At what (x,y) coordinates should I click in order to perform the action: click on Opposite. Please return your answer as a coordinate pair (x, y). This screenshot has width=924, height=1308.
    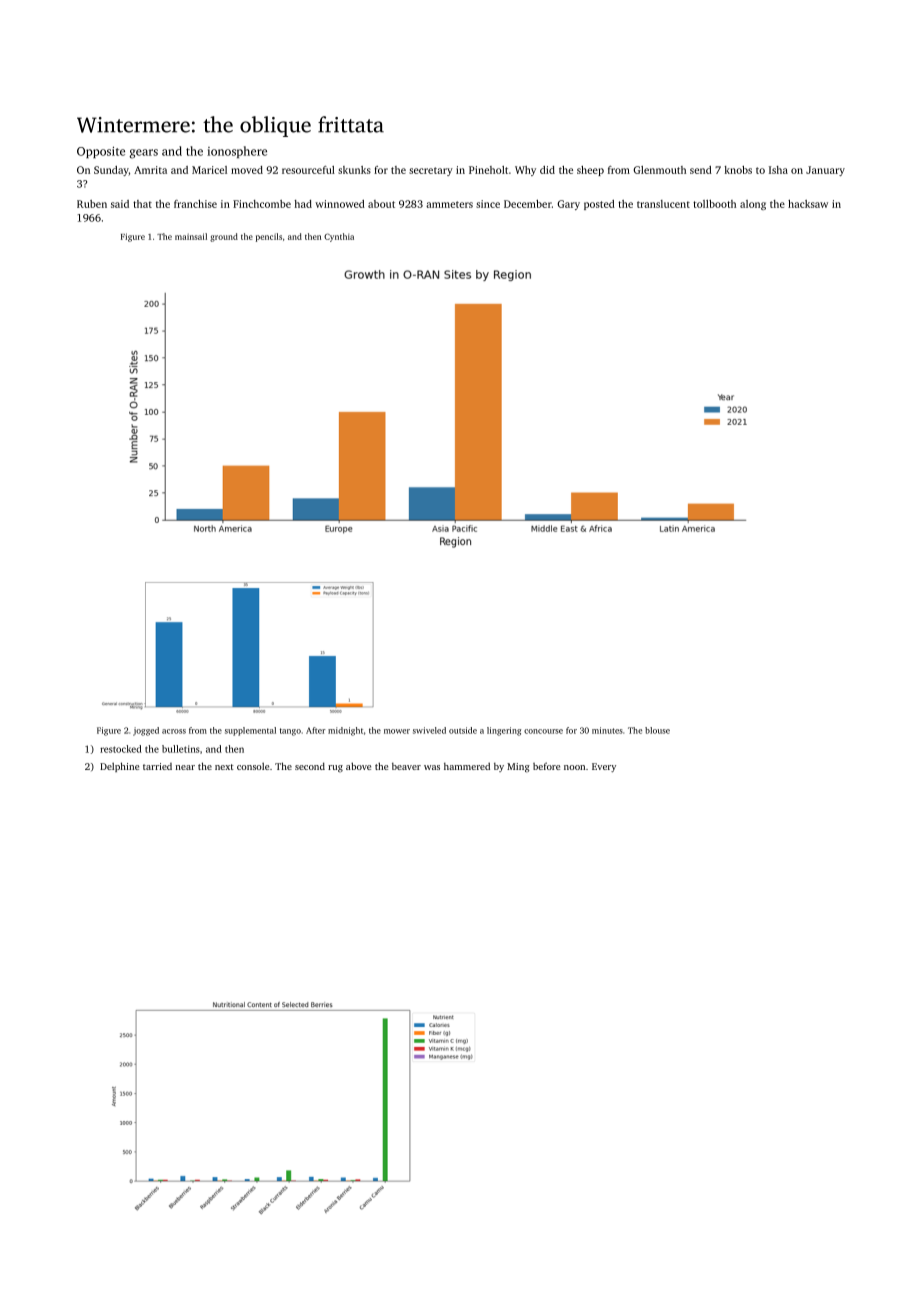
    Looking at the image, I should click on (101, 152).
